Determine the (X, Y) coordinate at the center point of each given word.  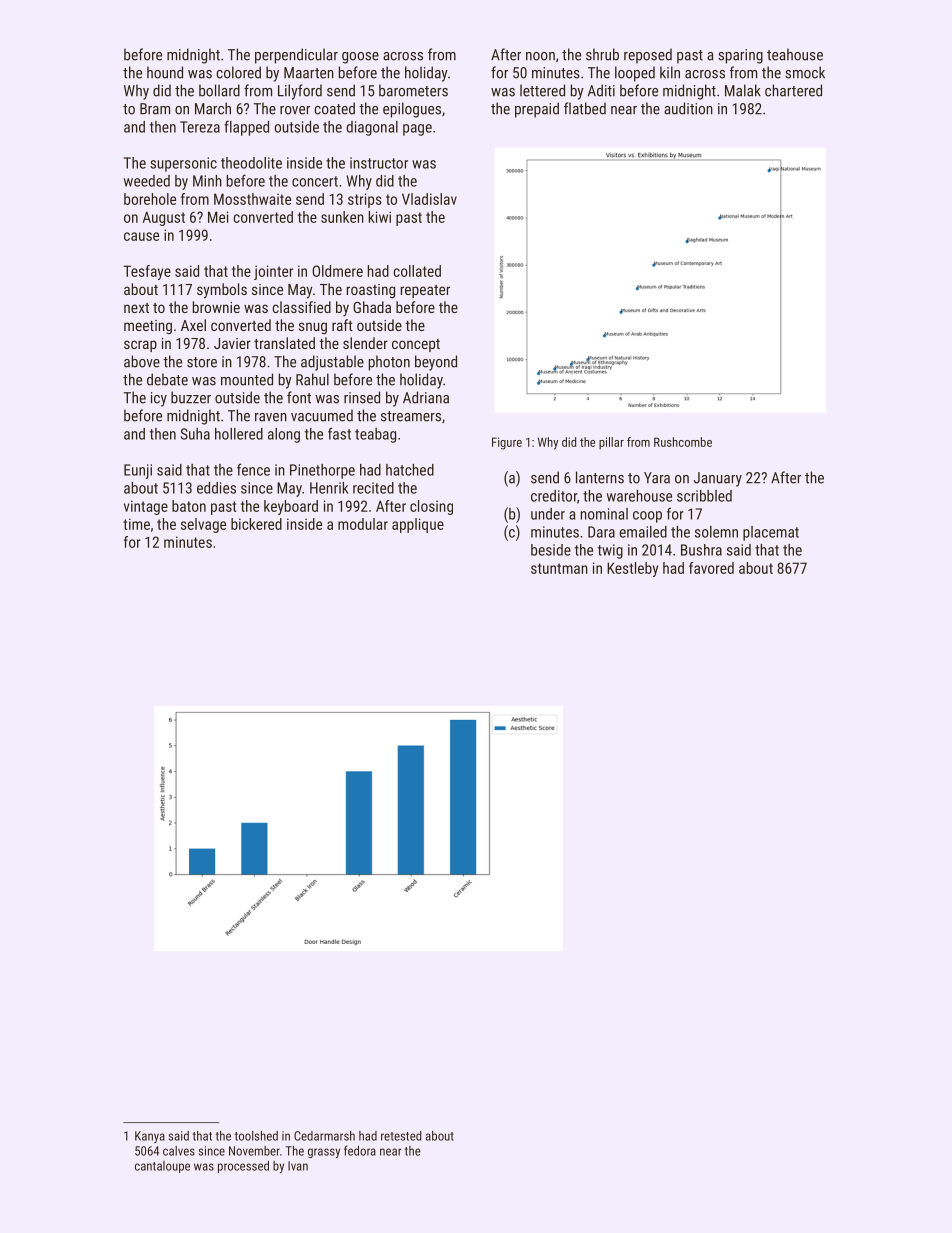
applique (418, 525)
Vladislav (429, 199)
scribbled (704, 496)
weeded (147, 181)
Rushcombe (683, 442)
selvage (203, 525)
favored (711, 568)
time (136, 524)
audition (688, 108)
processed (243, 1167)
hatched (410, 470)
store (202, 362)
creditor (554, 496)
